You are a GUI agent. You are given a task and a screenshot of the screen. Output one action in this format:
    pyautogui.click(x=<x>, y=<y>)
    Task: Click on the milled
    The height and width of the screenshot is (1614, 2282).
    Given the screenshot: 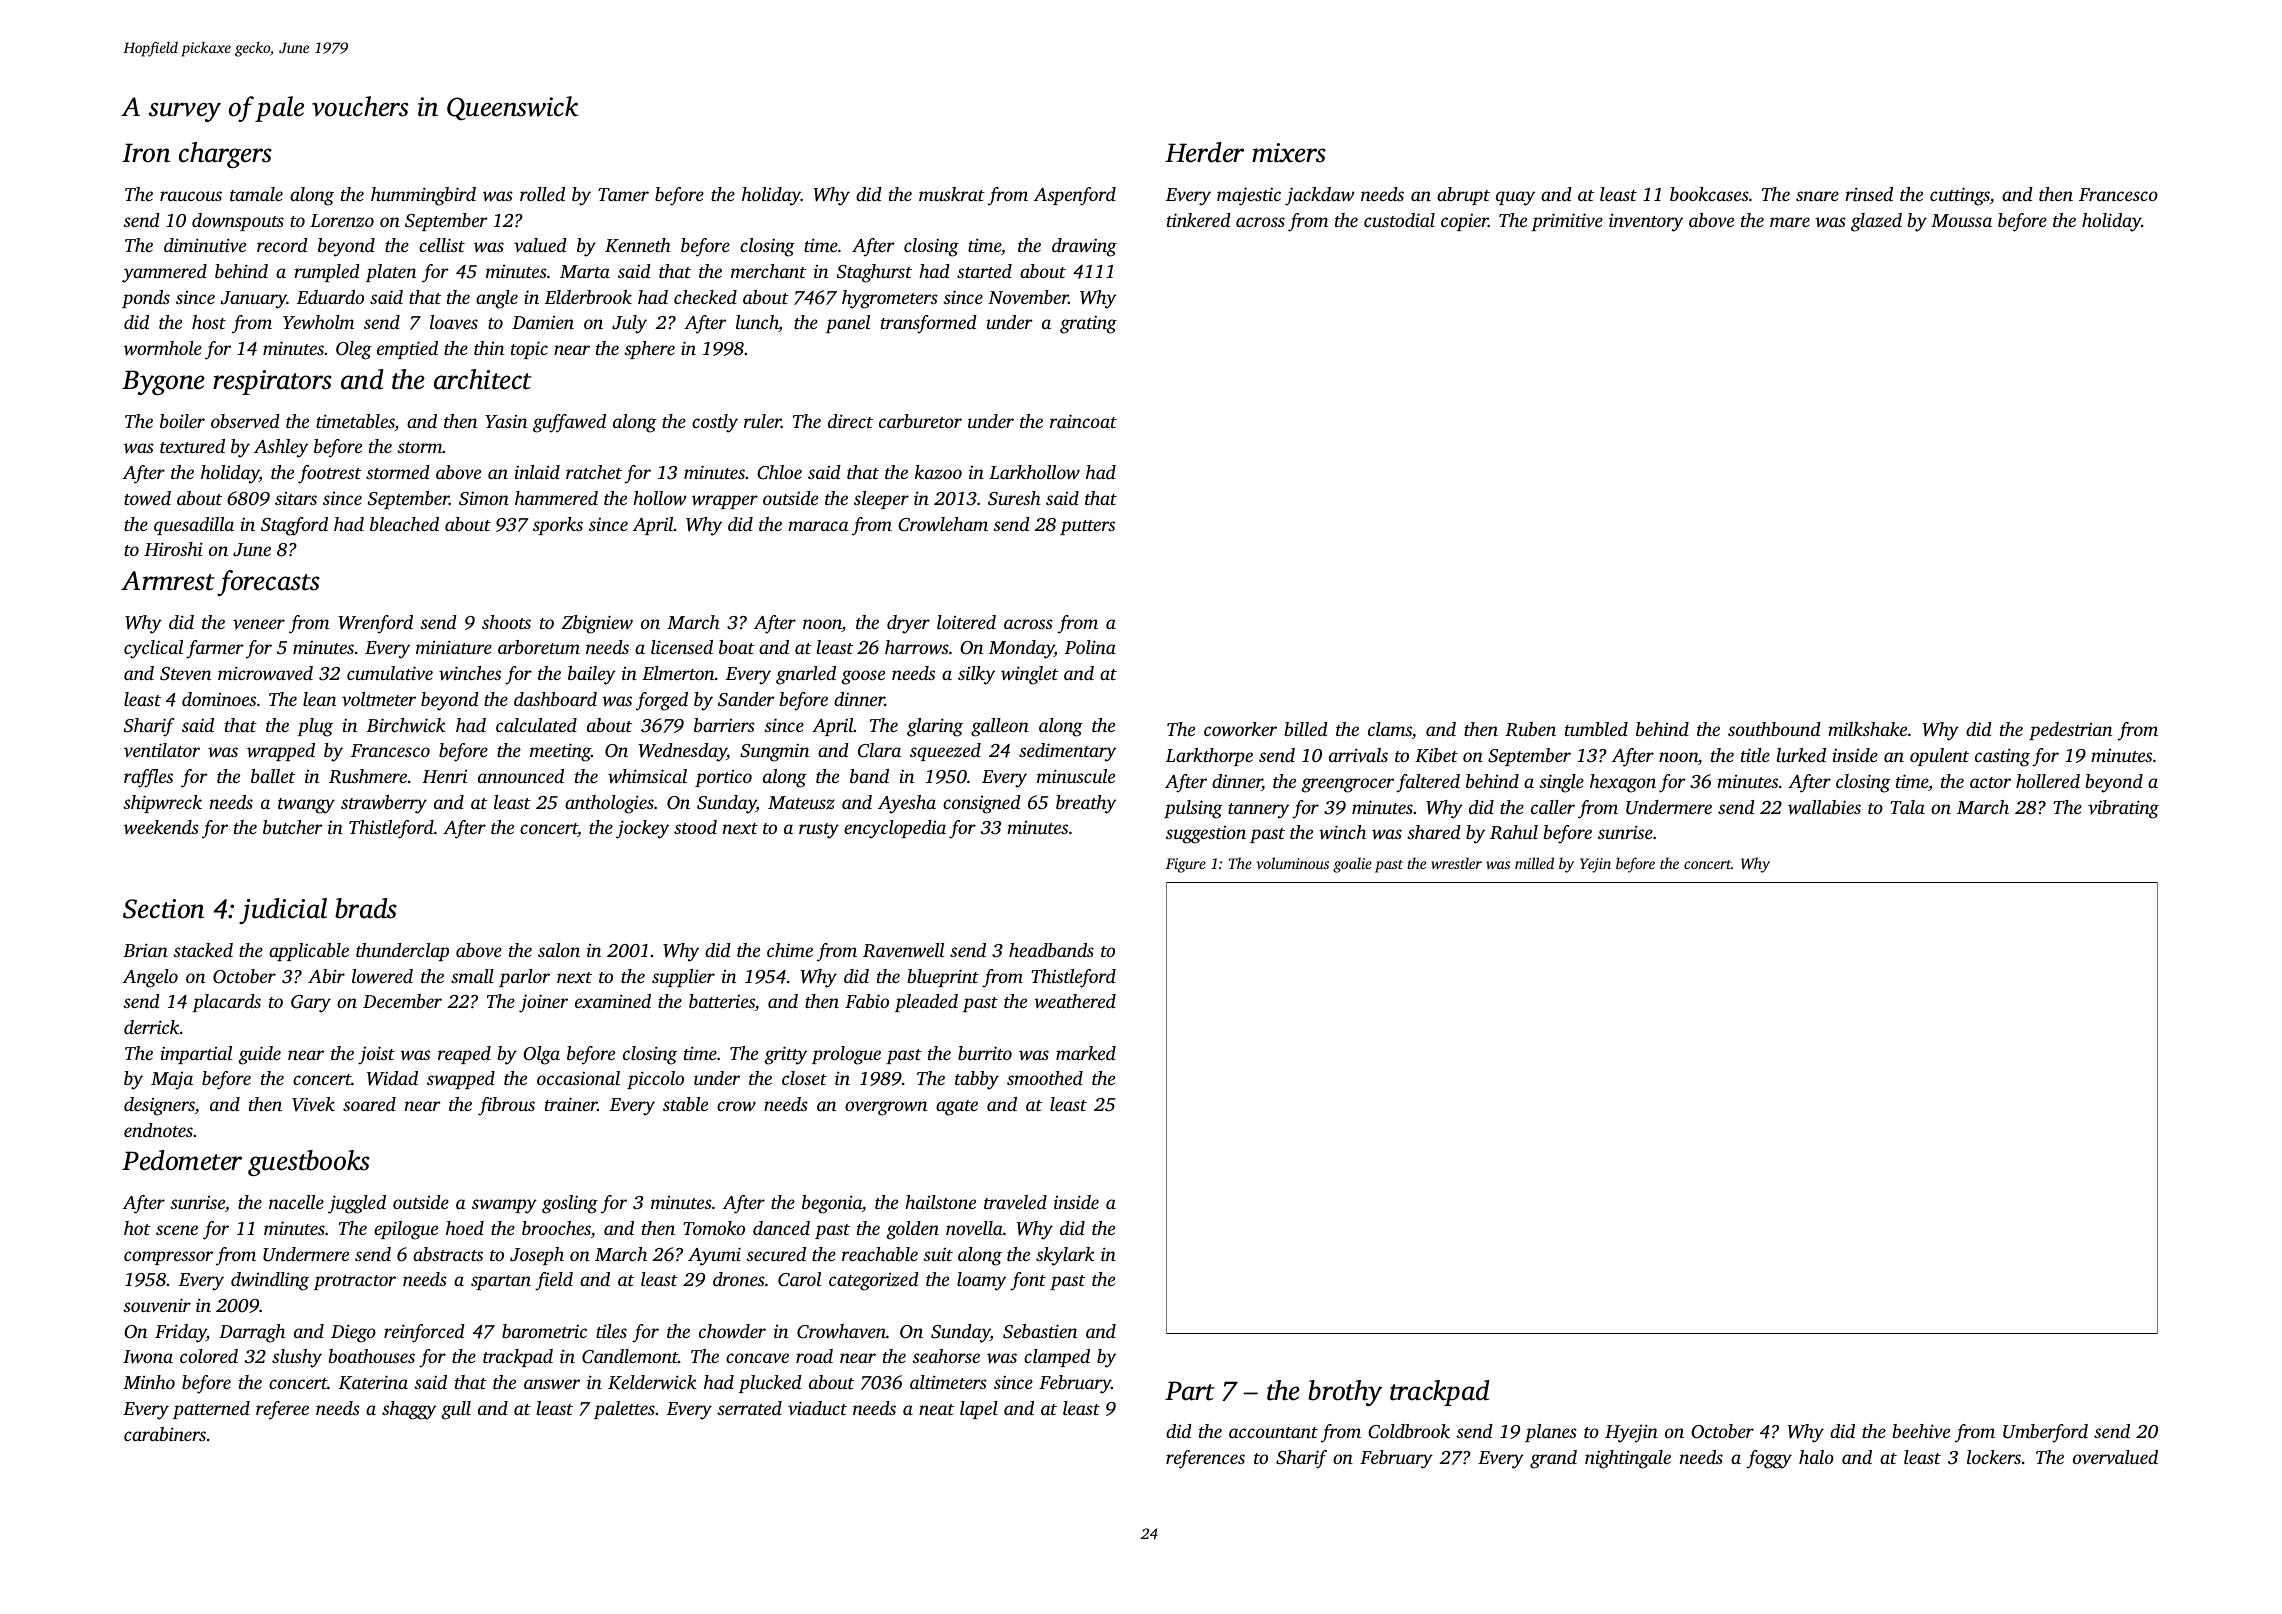 What is the action you would take?
    pyautogui.click(x=1534, y=863)
